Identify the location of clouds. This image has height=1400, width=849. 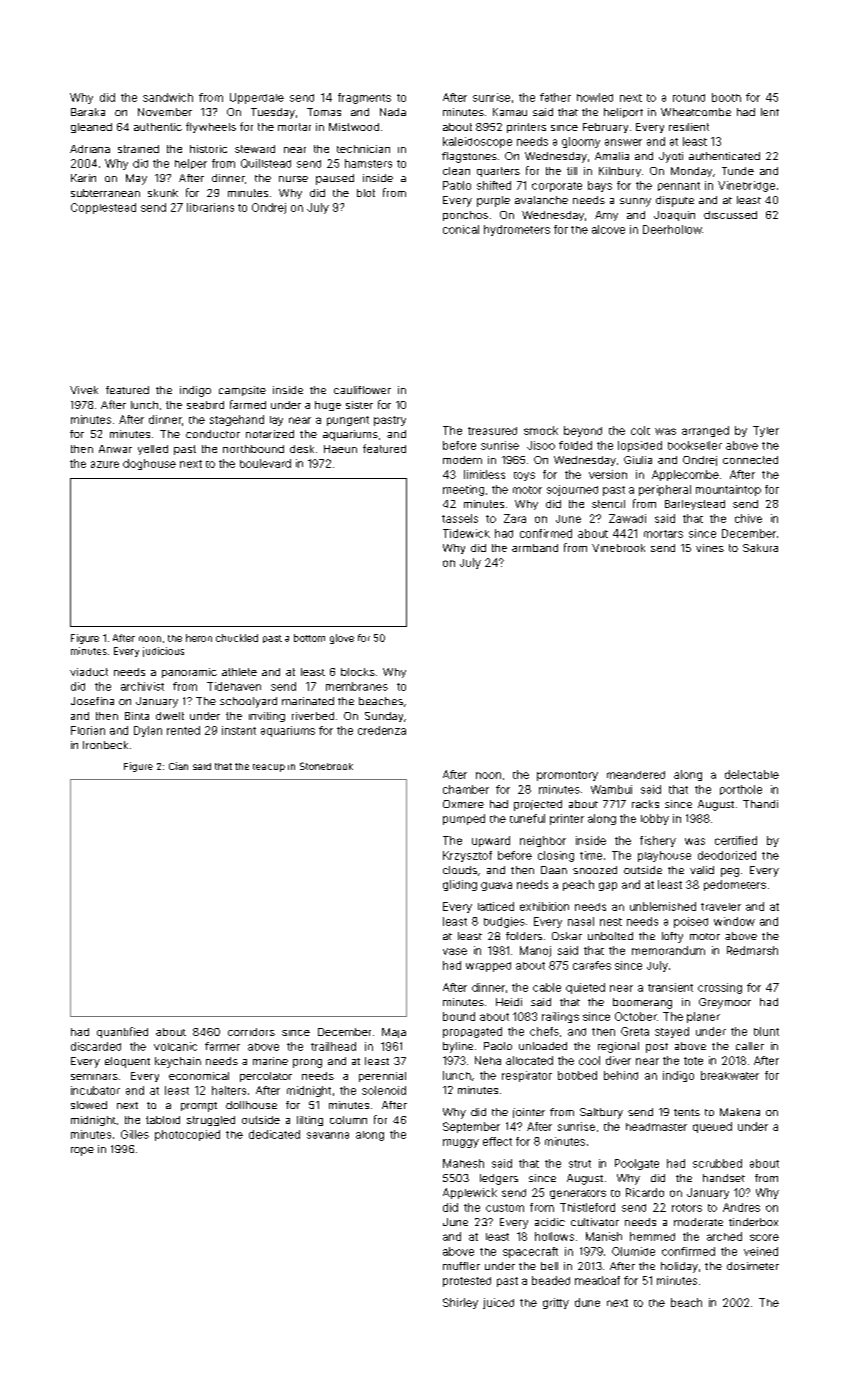
(460, 870).
